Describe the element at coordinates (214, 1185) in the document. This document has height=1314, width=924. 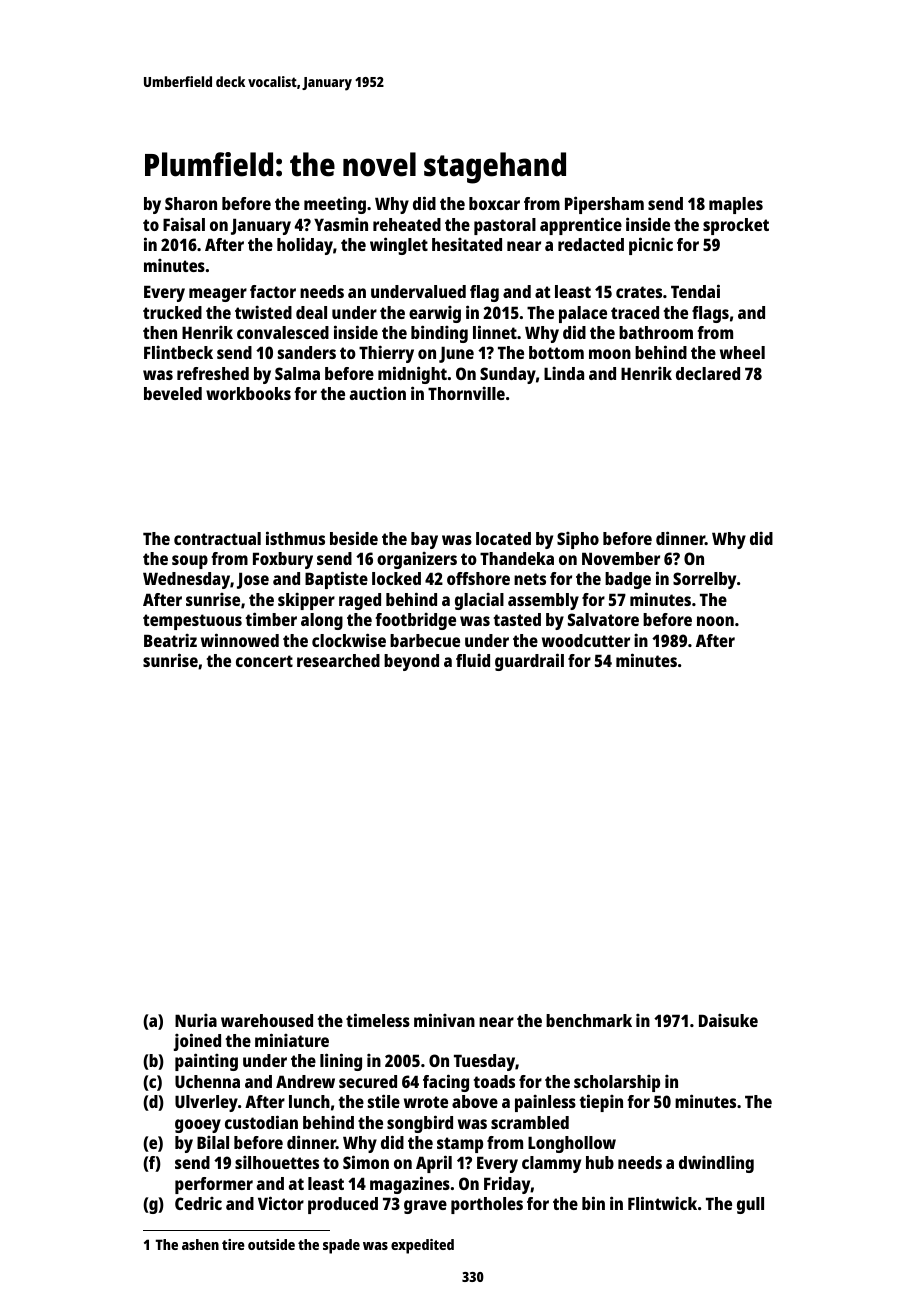
I see `performer` at that location.
